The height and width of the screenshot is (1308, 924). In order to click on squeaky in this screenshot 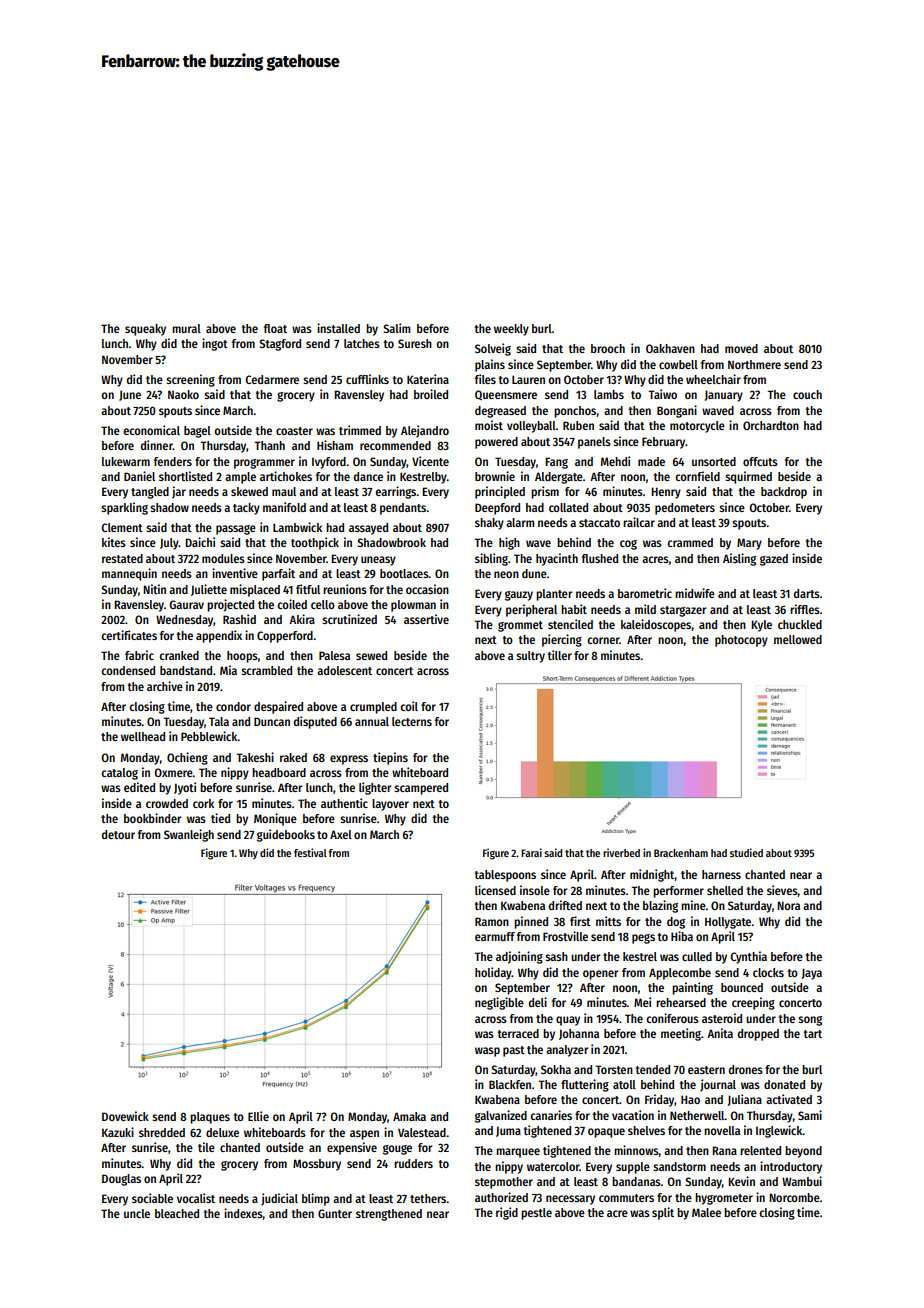, I will do `click(145, 330)`.
